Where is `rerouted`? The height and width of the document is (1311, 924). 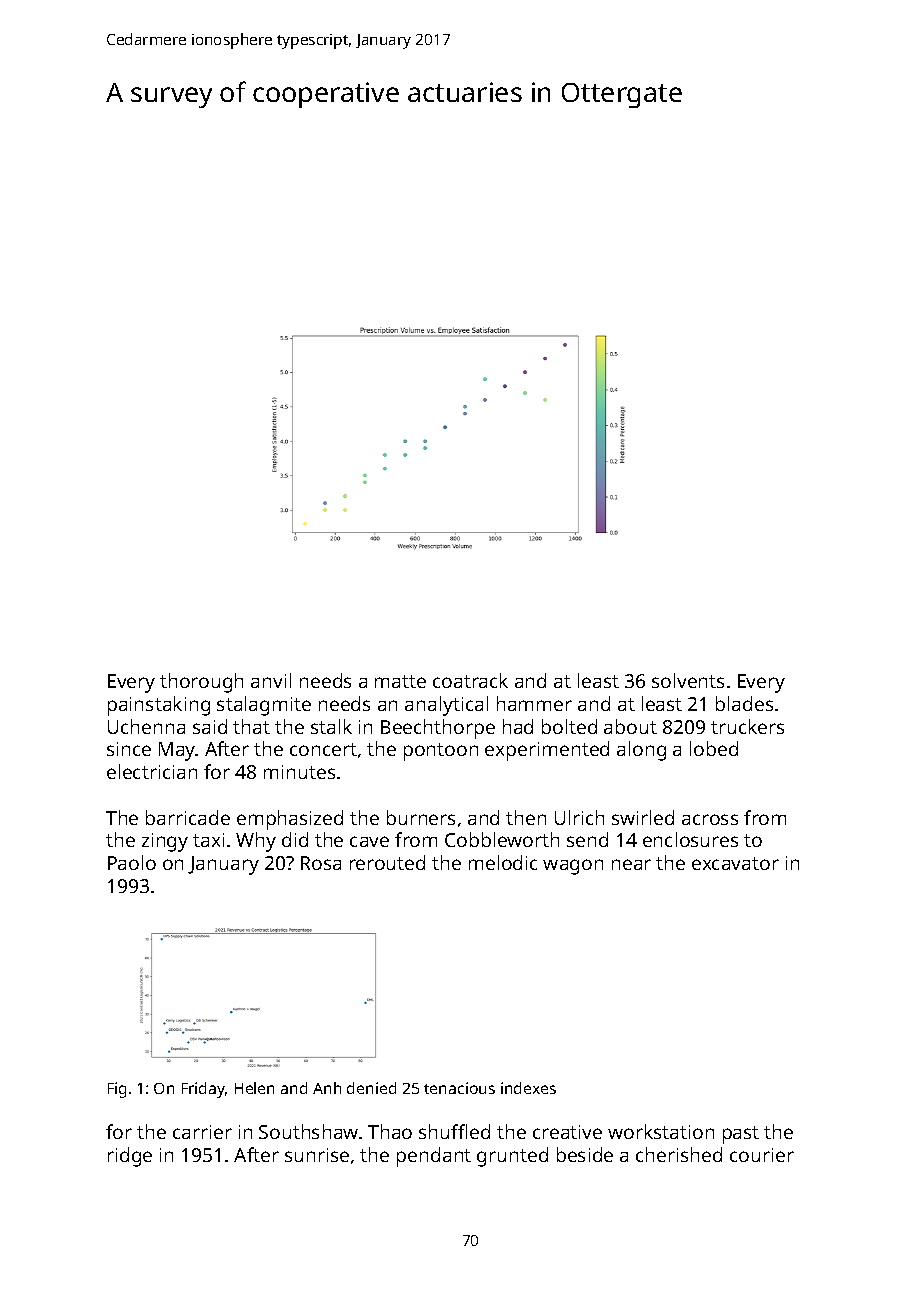 rerouted is located at coordinates (387, 862).
